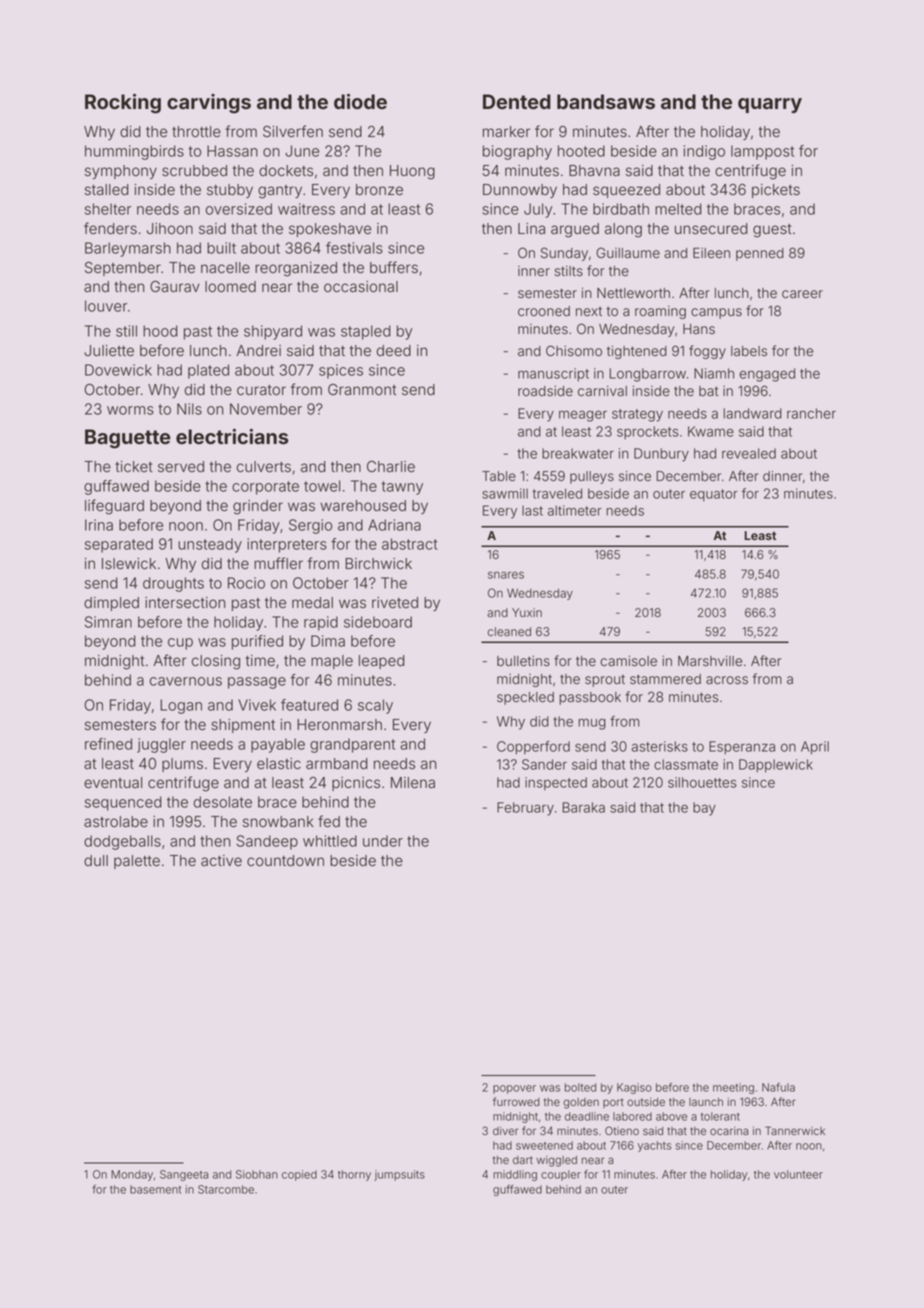 The height and width of the screenshot is (1308, 924). What do you see at coordinates (544, 311) in the screenshot?
I see `crooned` at bounding box center [544, 311].
